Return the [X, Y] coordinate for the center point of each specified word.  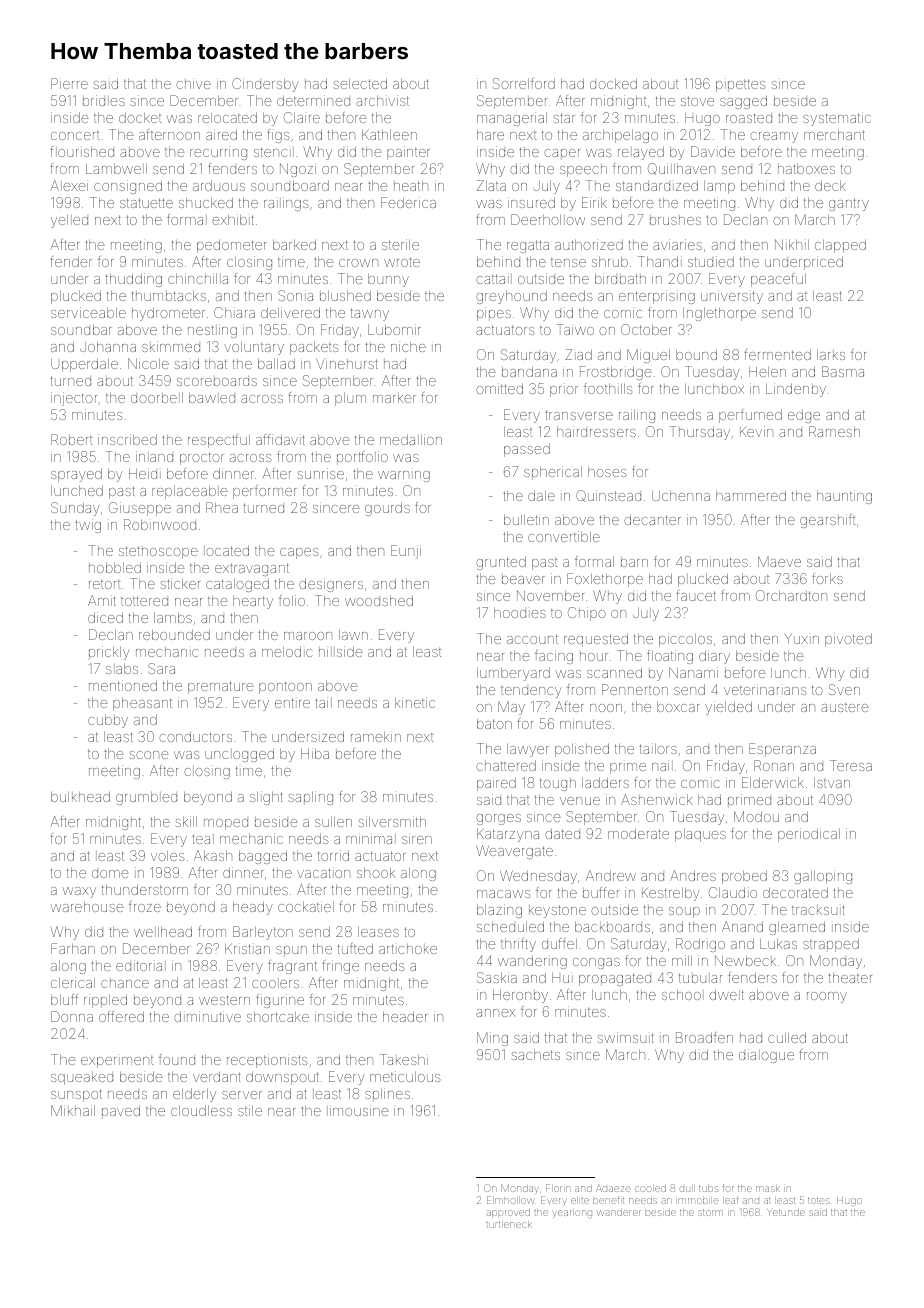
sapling [310, 798]
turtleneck [509, 1225]
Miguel [648, 356]
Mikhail [73, 1110]
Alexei [69, 185]
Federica [408, 202]
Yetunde [786, 1212]
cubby [108, 721]
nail [662, 765]
